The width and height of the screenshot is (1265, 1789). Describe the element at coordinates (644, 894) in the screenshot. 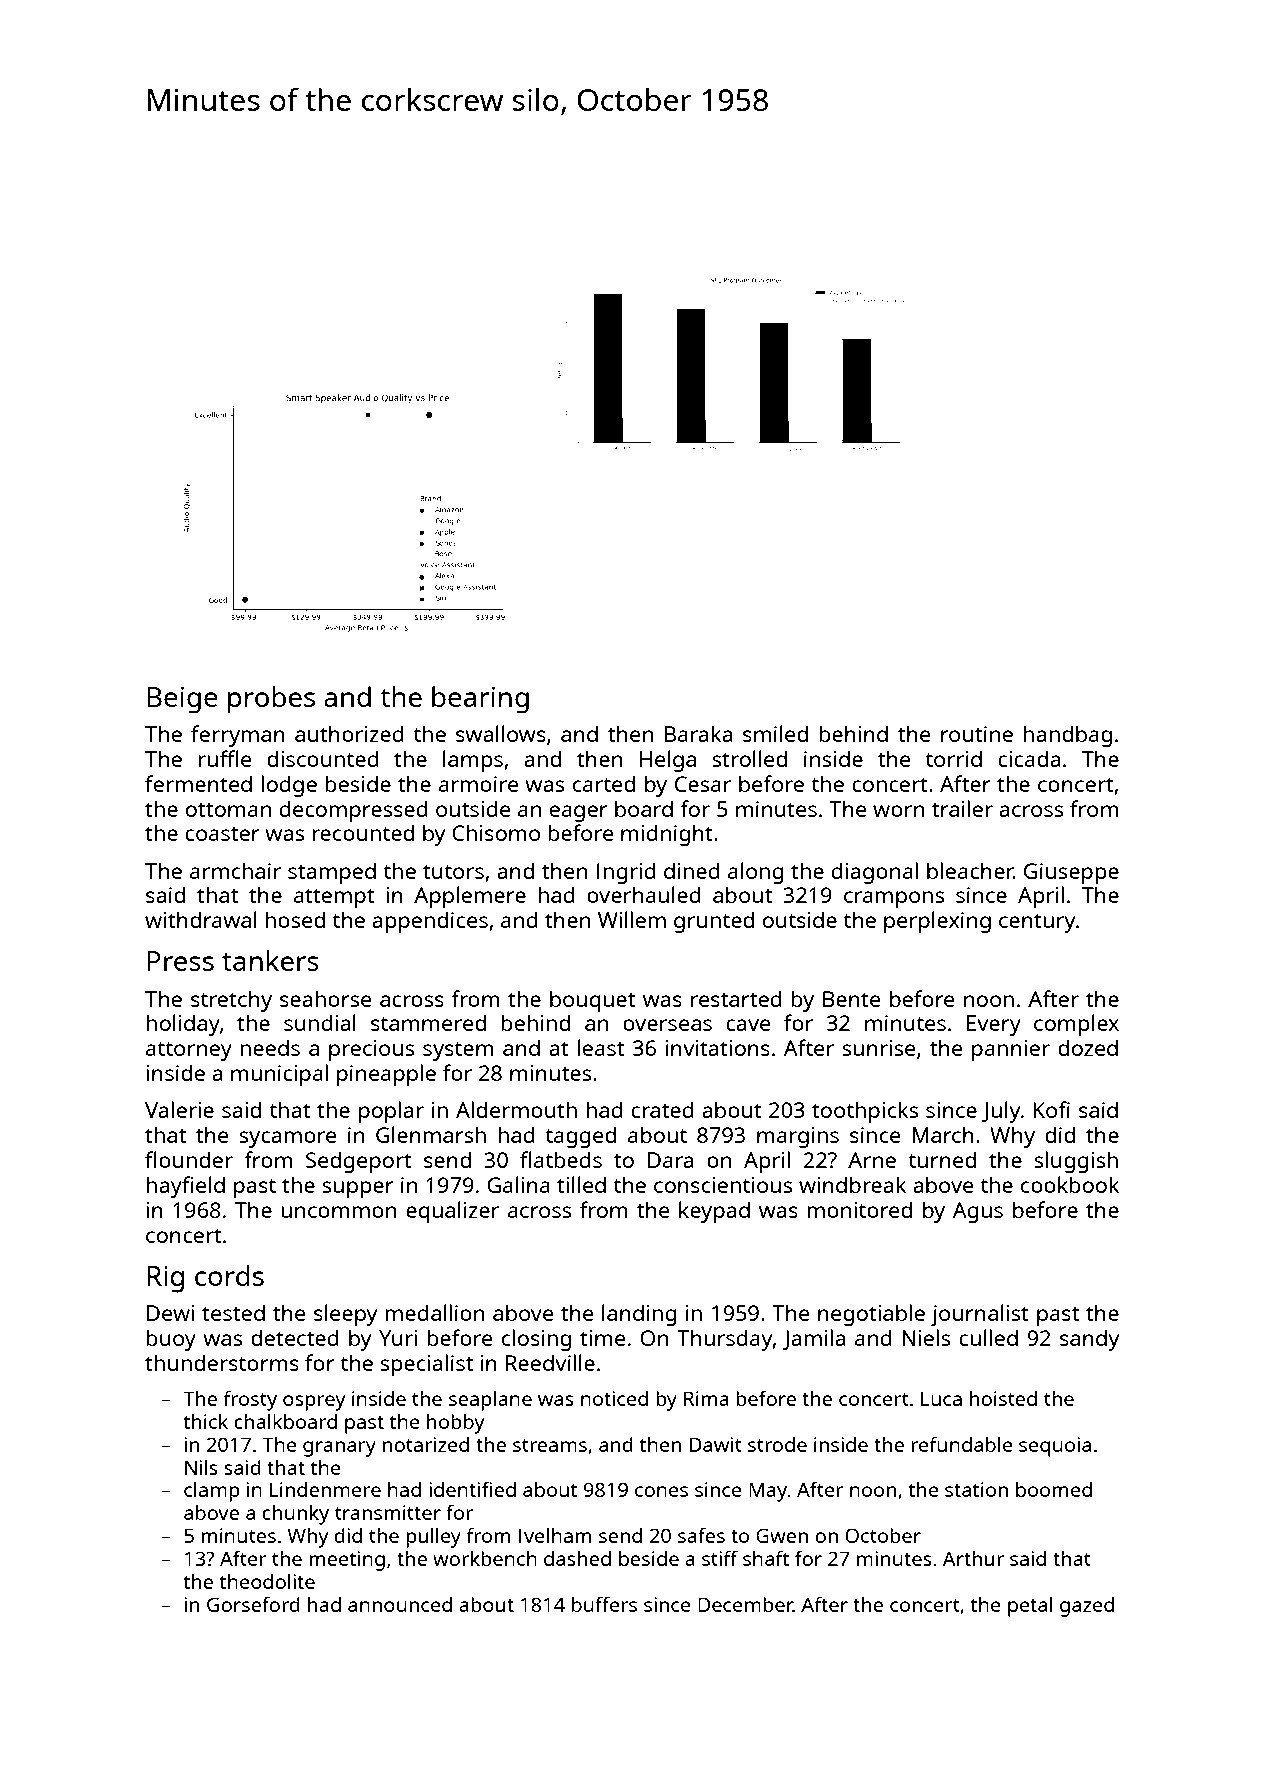

I see `overhauled` at that location.
